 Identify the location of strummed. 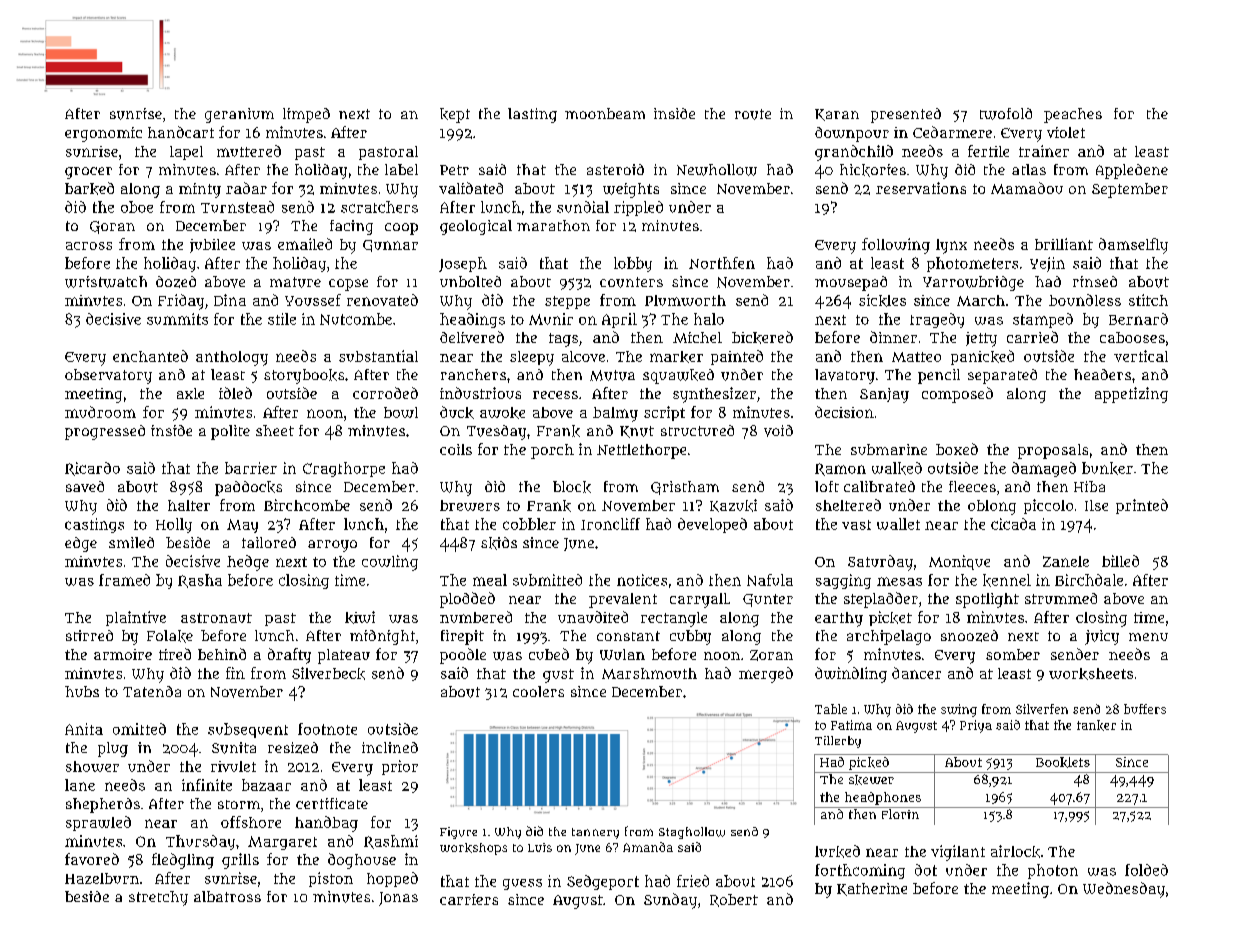
(1061, 598).
